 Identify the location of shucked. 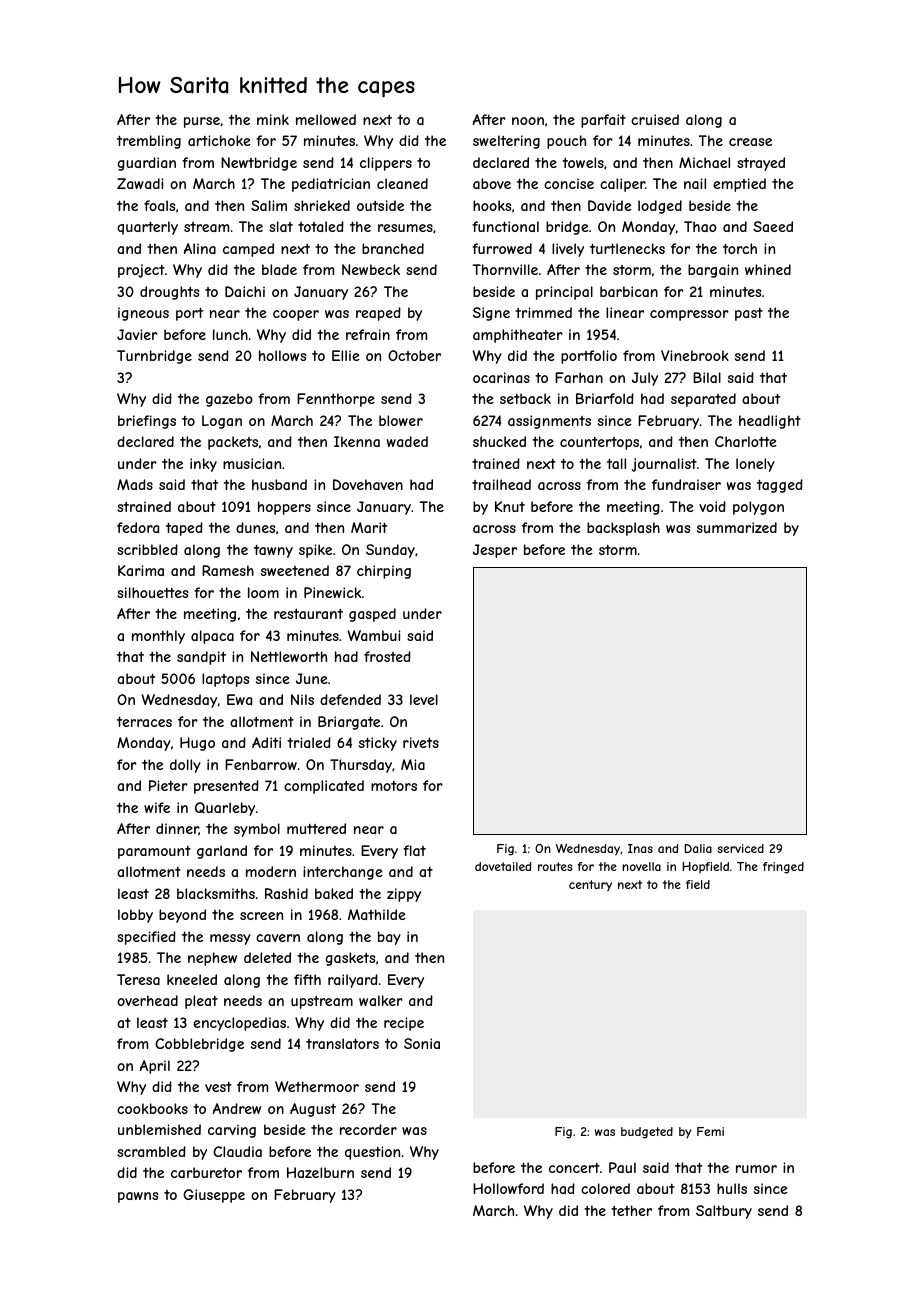
(499, 441).
